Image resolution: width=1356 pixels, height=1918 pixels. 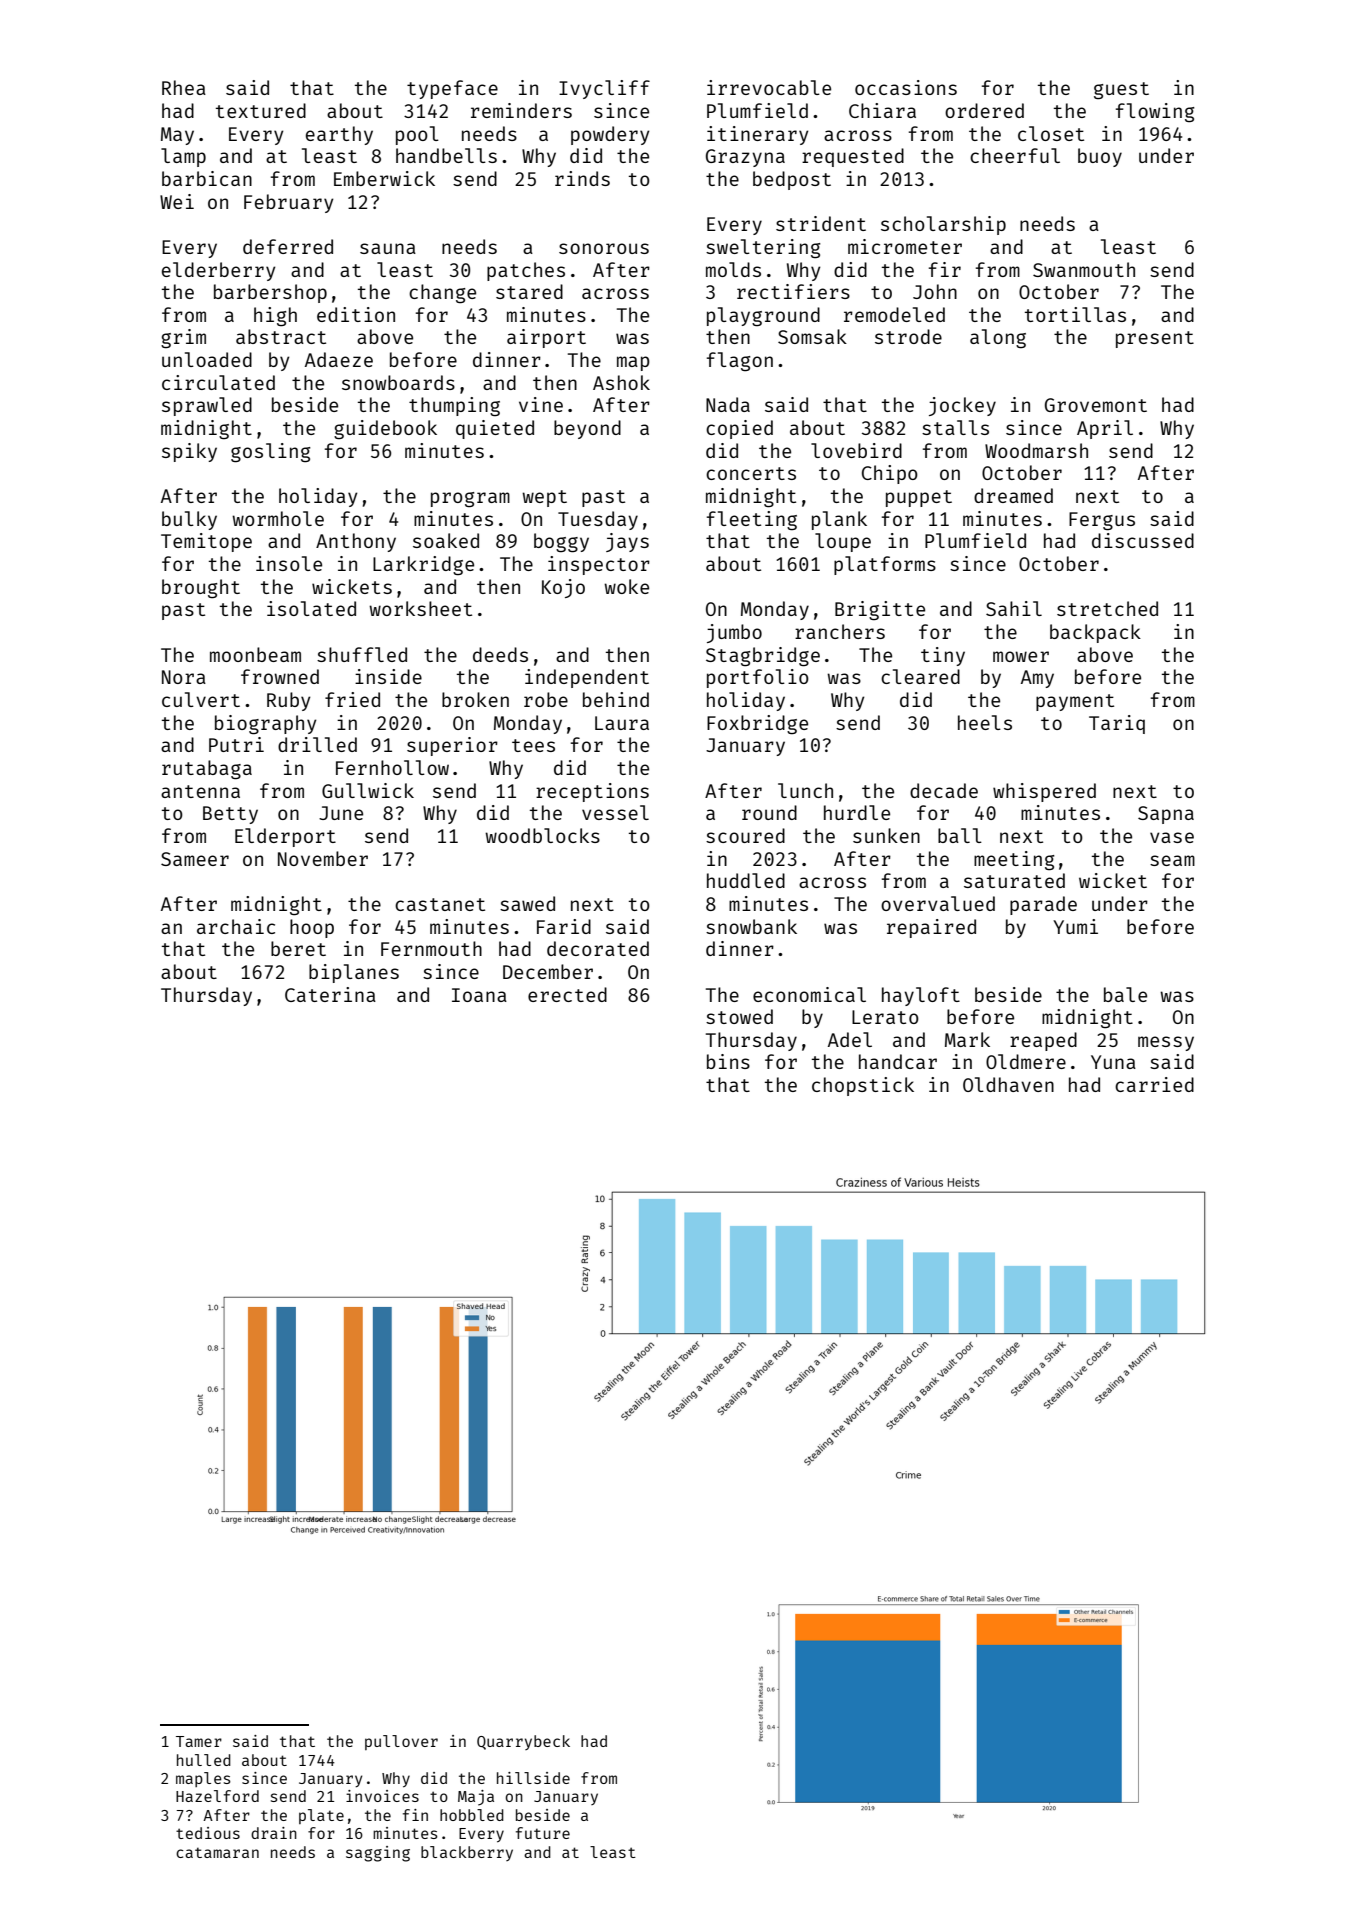 What do you see at coordinates (201, 588) in the screenshot?
I see `brought` at bounding box center [201, 588].
